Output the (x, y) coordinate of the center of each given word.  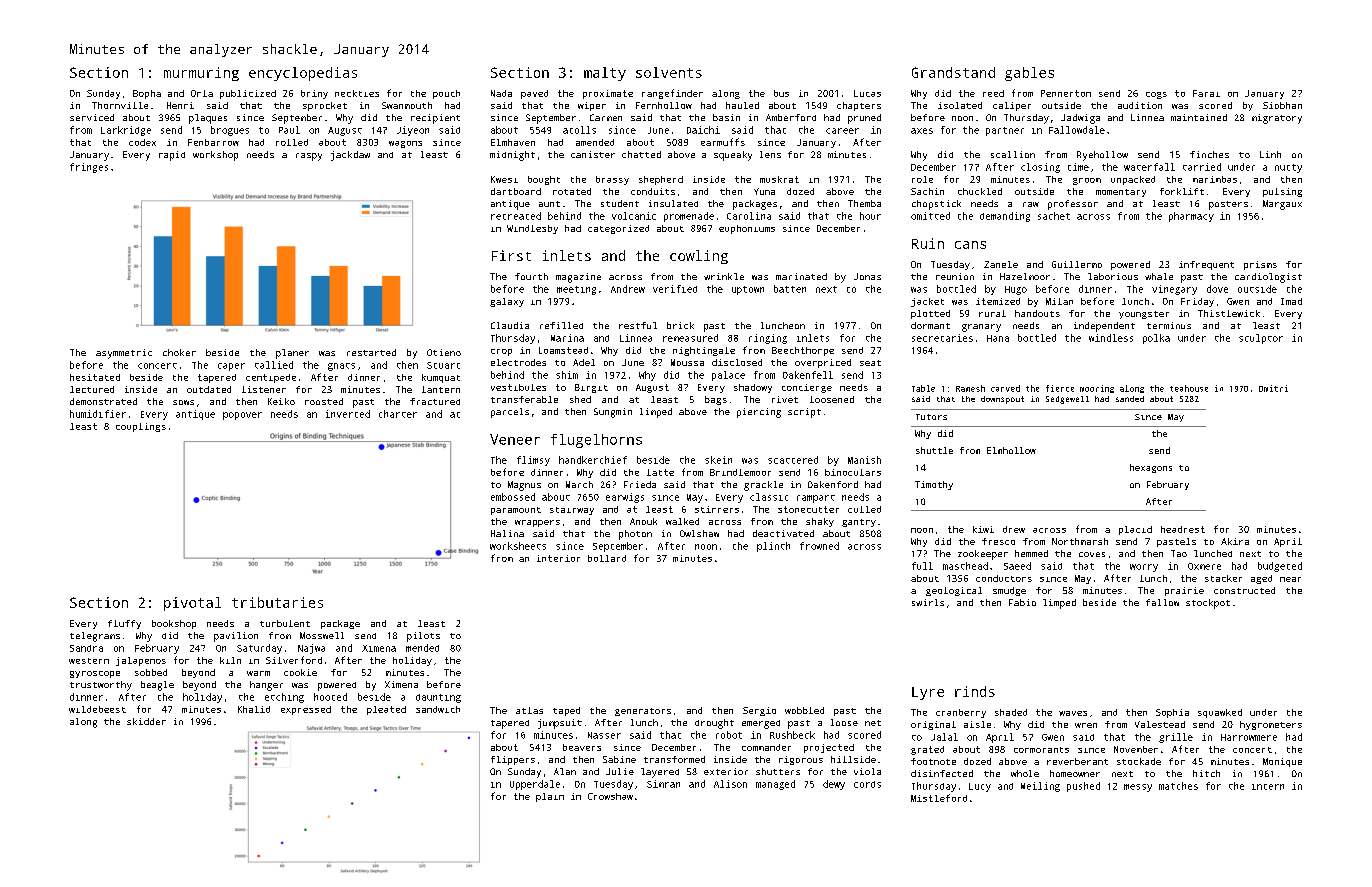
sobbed (151, 672)
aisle (977, 724)
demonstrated (103, 401)
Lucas (867, 93)
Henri (180, 105)
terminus (1169, 325)
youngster (1144, 315)
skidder (146, 721)
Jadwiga (1080, 119)
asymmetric (124, 354)
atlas (529, 710)
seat (870, 363)
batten (790, 289)
